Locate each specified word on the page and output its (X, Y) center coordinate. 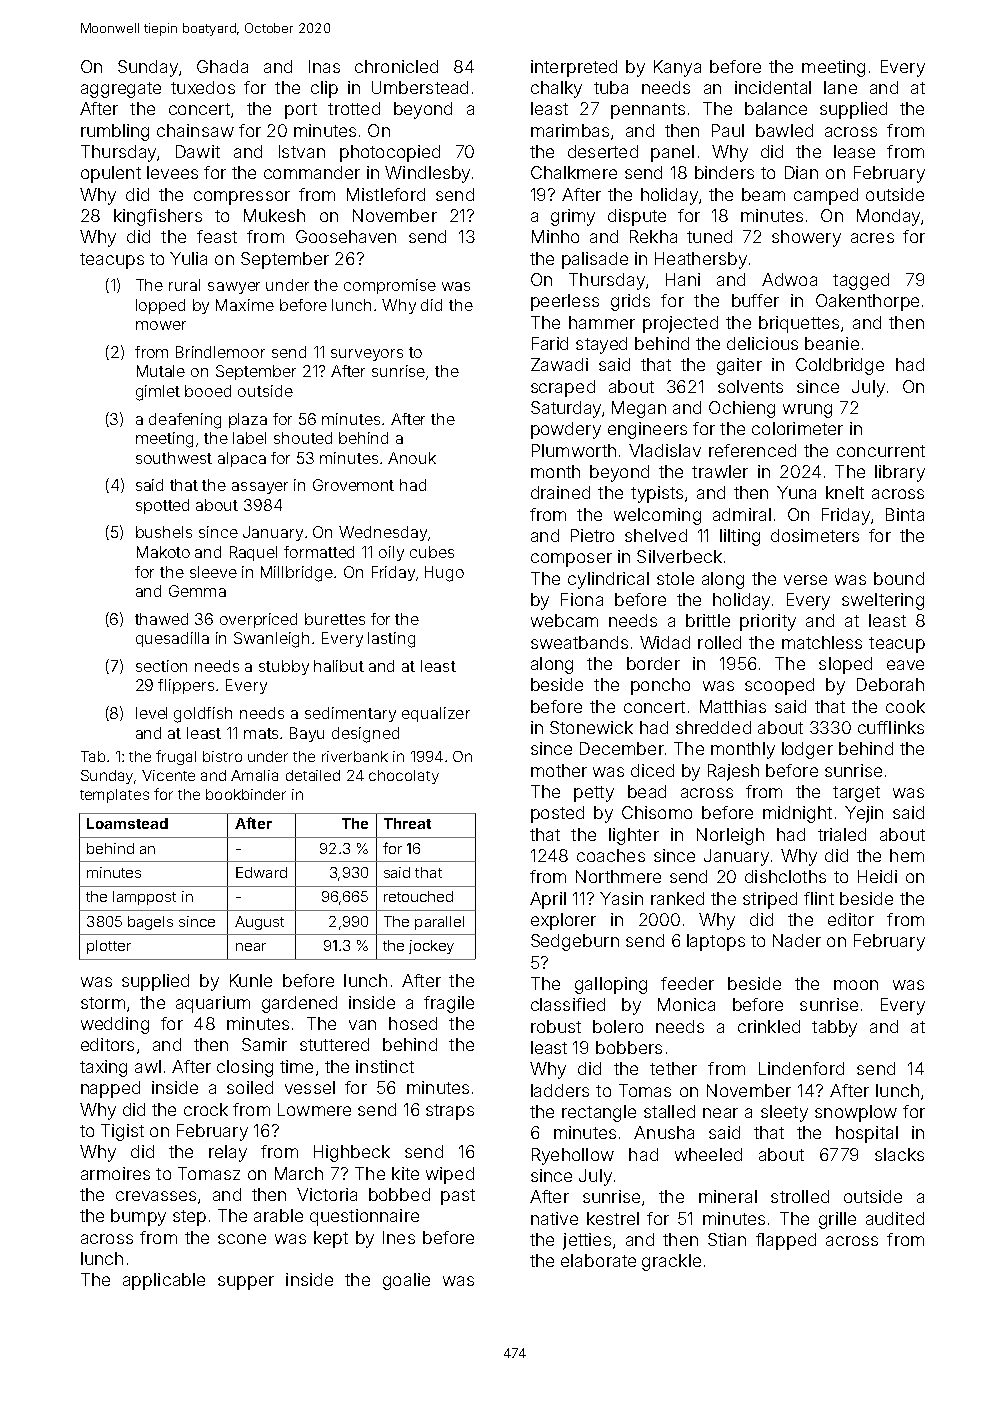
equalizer (436, 714)
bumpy (138, 1217)
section (161, 666)
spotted (162, 506)
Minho (555, 236)
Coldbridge (840, 366)
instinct (385, 1066)
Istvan (302, 151)
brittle (708, 620)
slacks (899, 1154)
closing (245, 1068)
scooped (779, 686)
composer (571, 560)
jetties (587, 1241)
